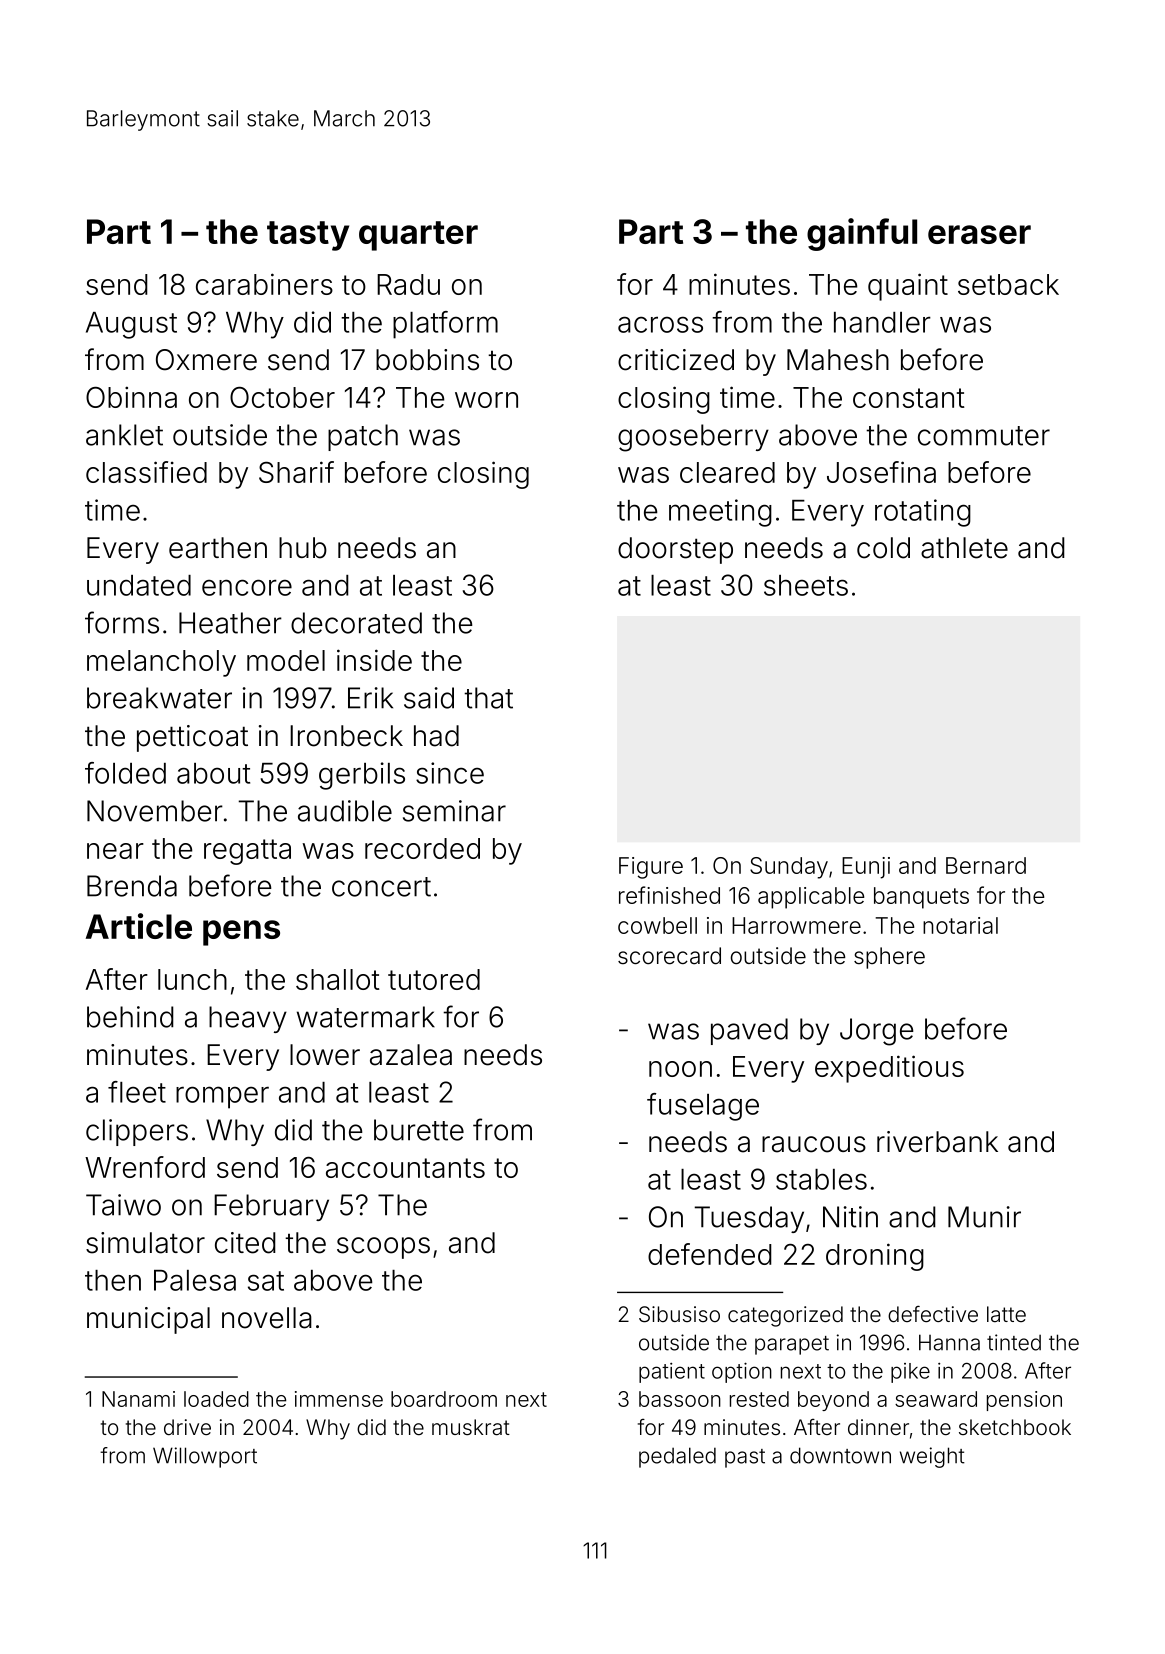  I want to click on muskrat, so click(471, 1427).
